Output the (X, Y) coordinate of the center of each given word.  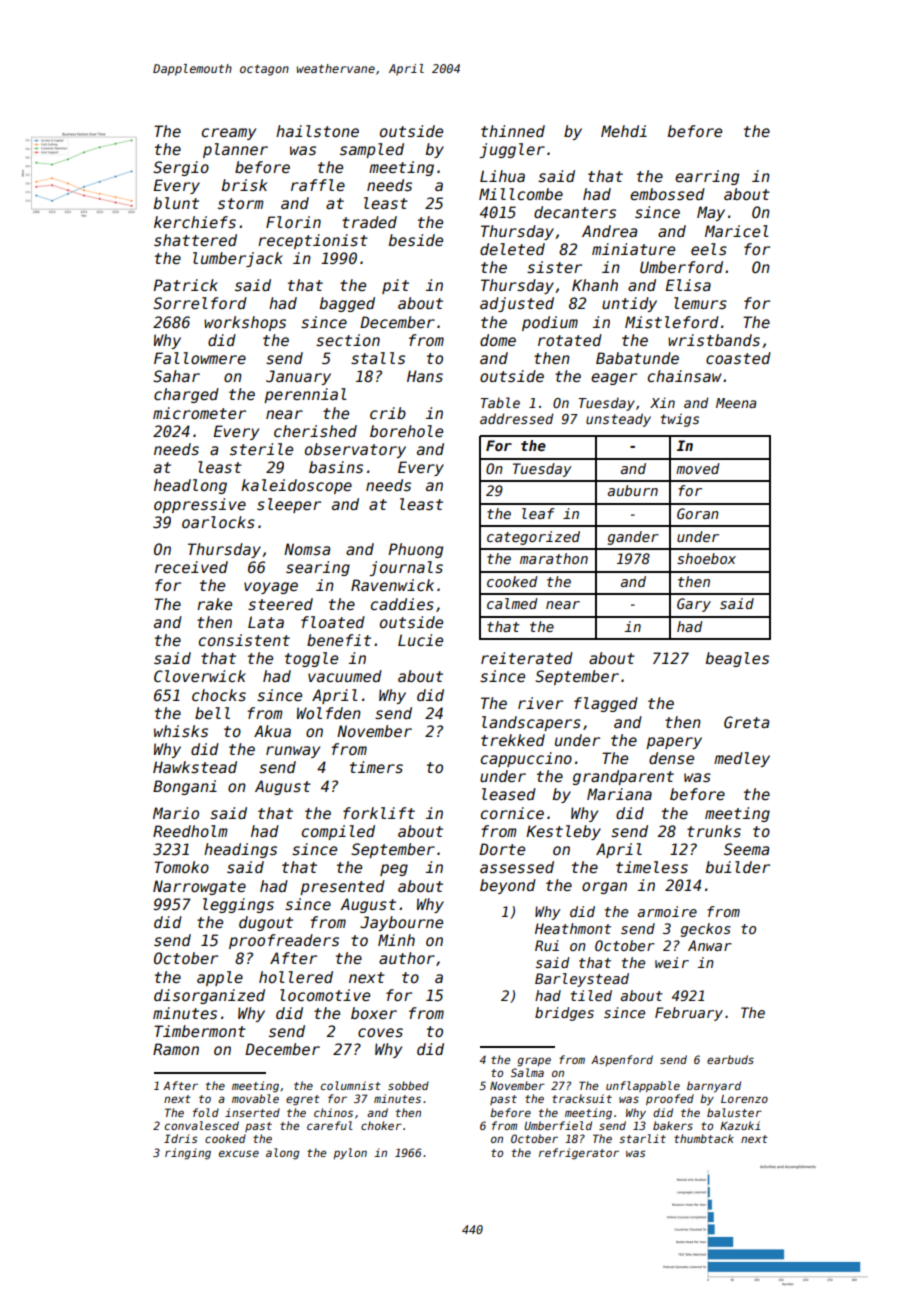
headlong (190, 486)
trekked (513, 740)
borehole (406, 431)
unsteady (618, 420)
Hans (425, 376)
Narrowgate (199, 887)
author (407, 958)
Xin (662, 402)
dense (671, 758)
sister (554, 267)
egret (303, 1100)
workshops (245, 323)
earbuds (730, 1059)
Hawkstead (195, 767)
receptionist (313, 241)
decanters (575, 212)
